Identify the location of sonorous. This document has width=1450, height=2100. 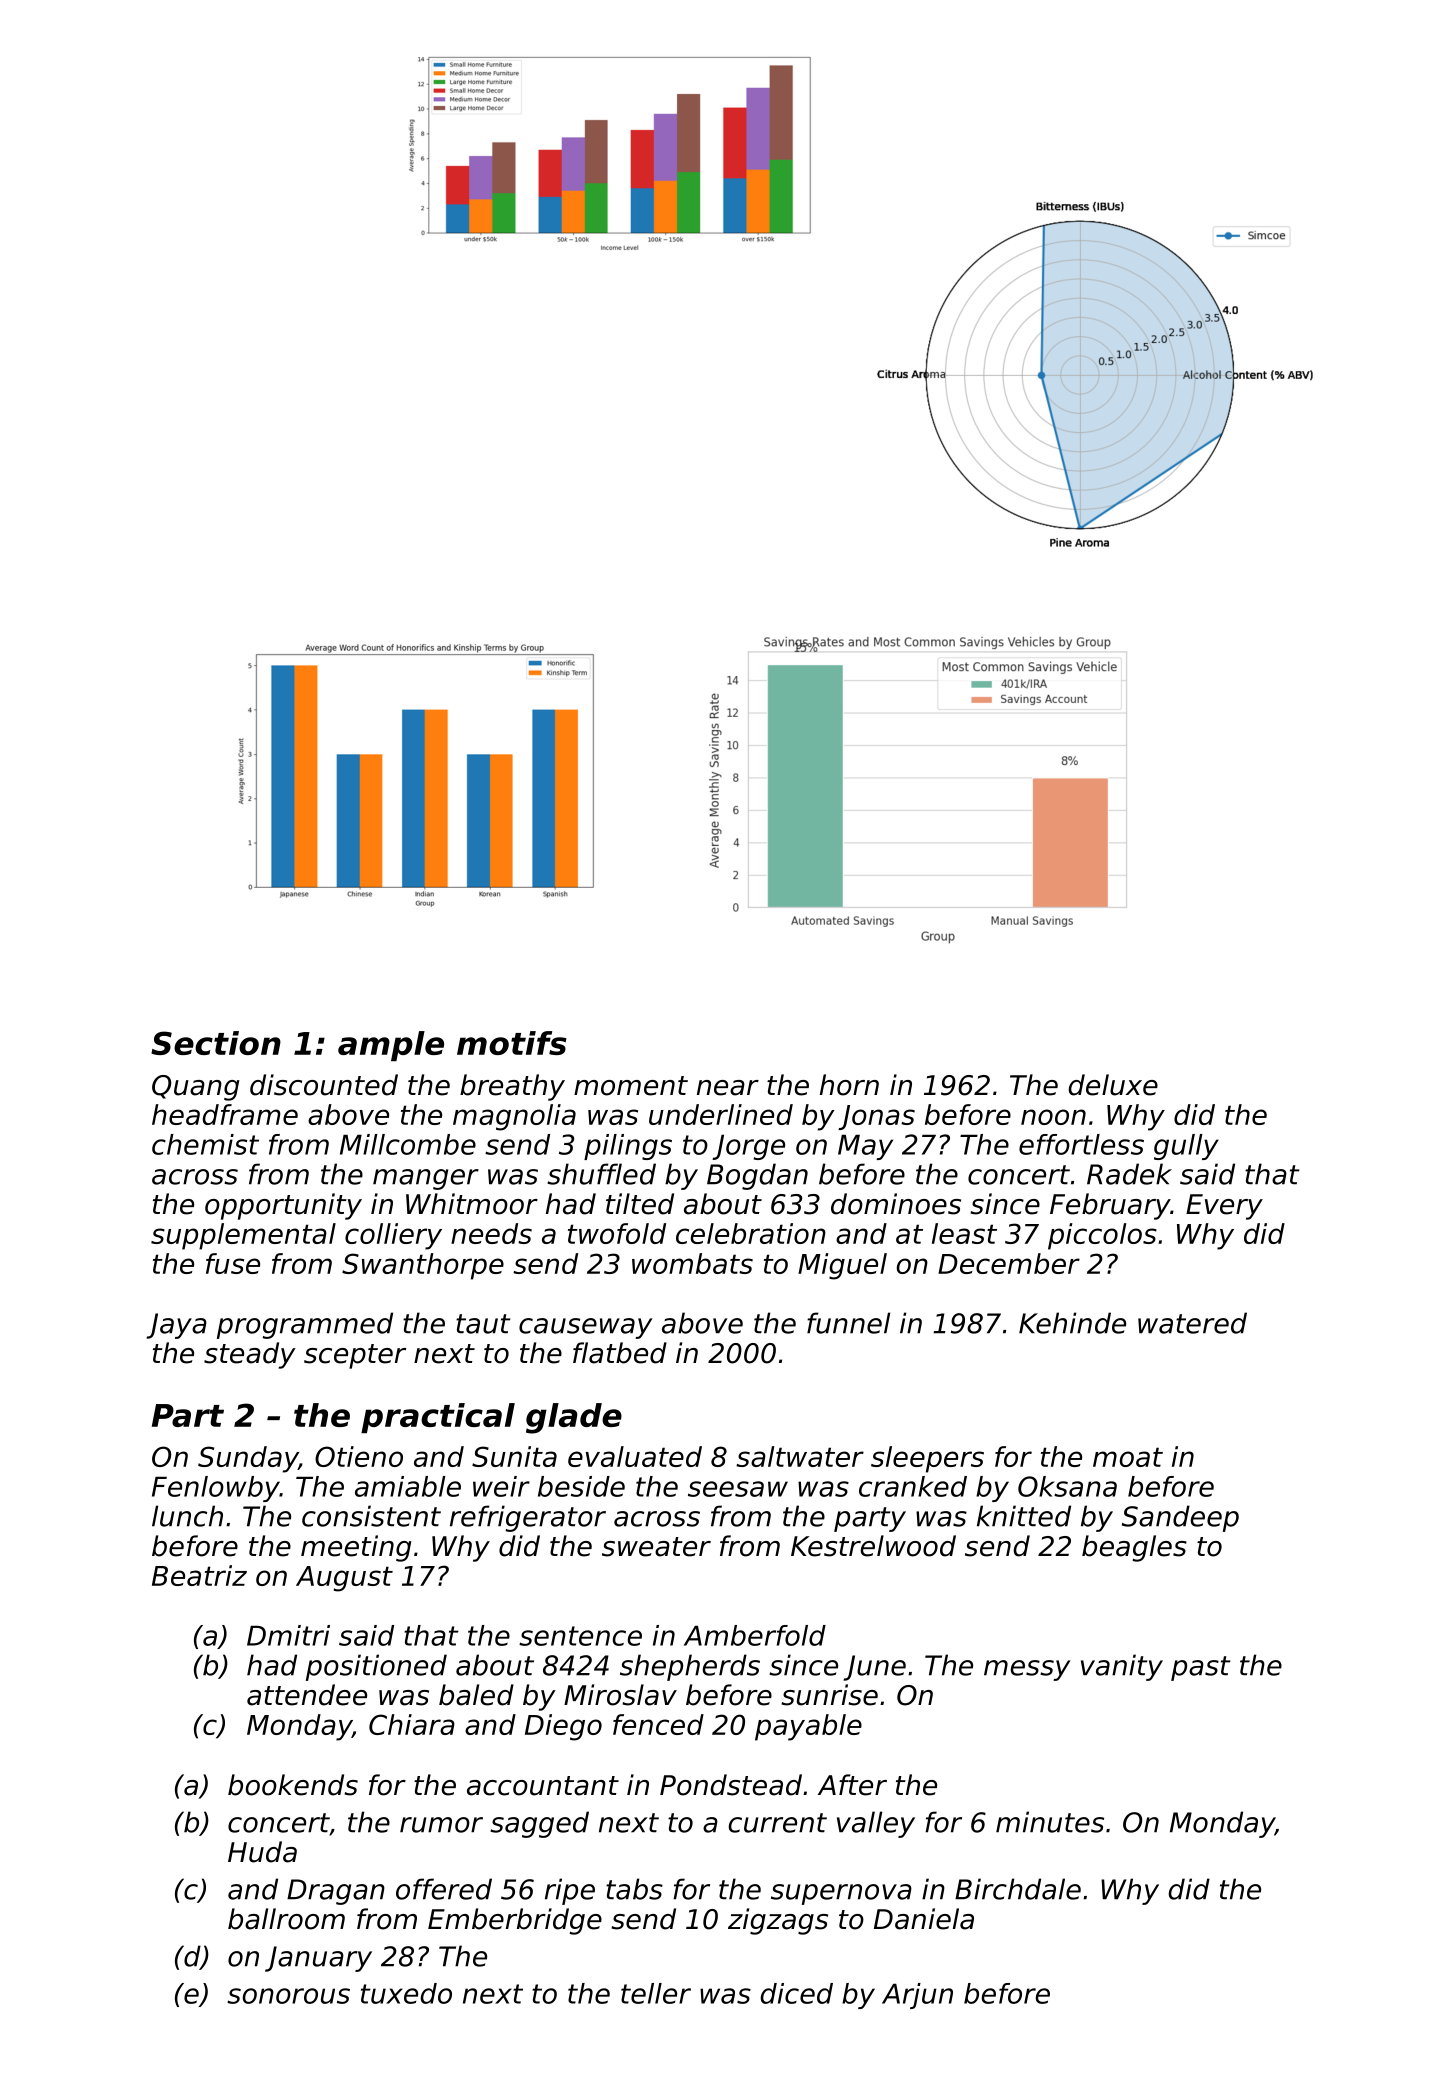
(288, 1996).
